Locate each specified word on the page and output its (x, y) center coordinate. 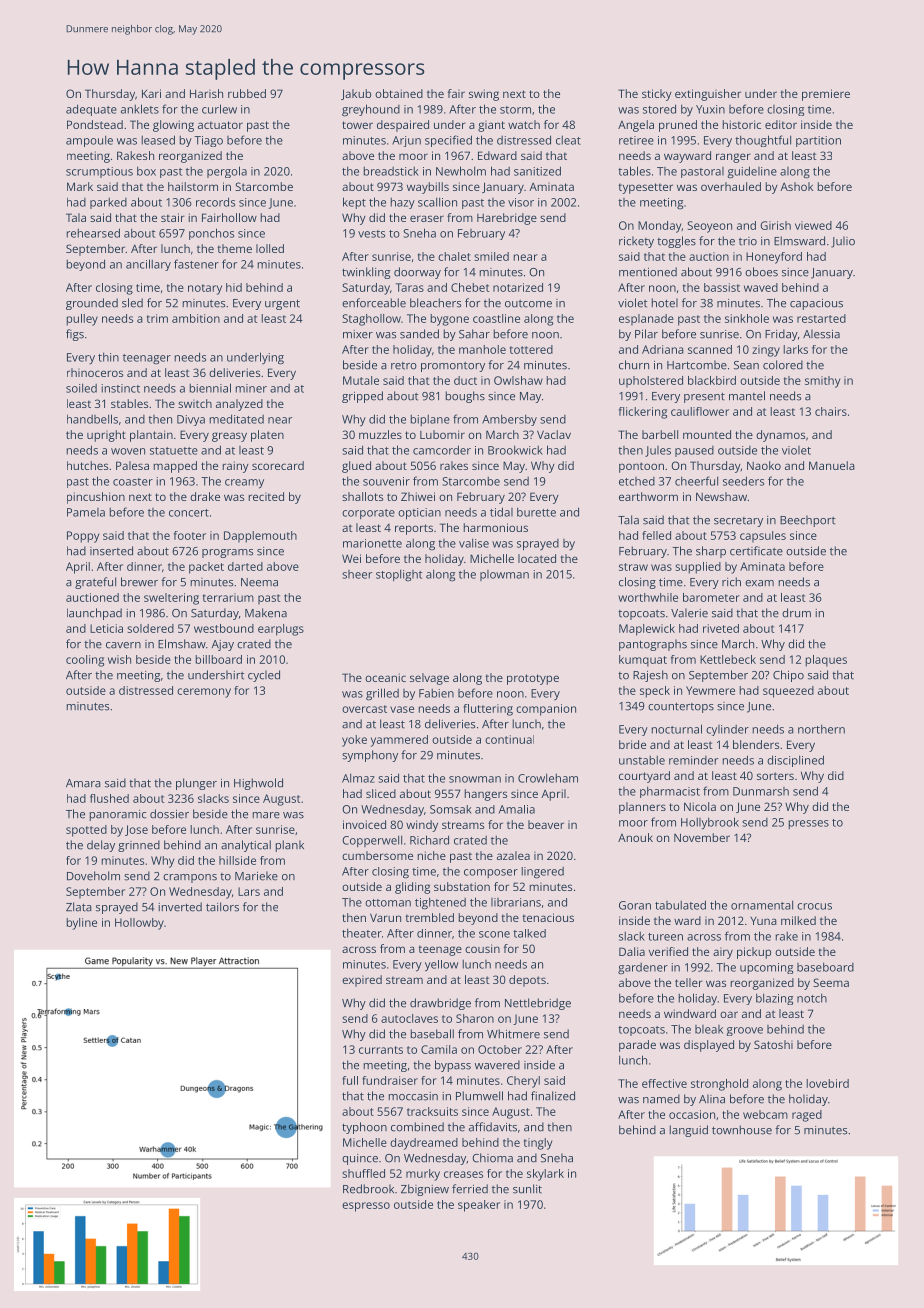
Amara (83, 783)
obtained (399, 93)
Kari (151, 93)
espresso (366, 1207)
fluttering (488, 710)
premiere (826, 95)
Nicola (700, 806)
